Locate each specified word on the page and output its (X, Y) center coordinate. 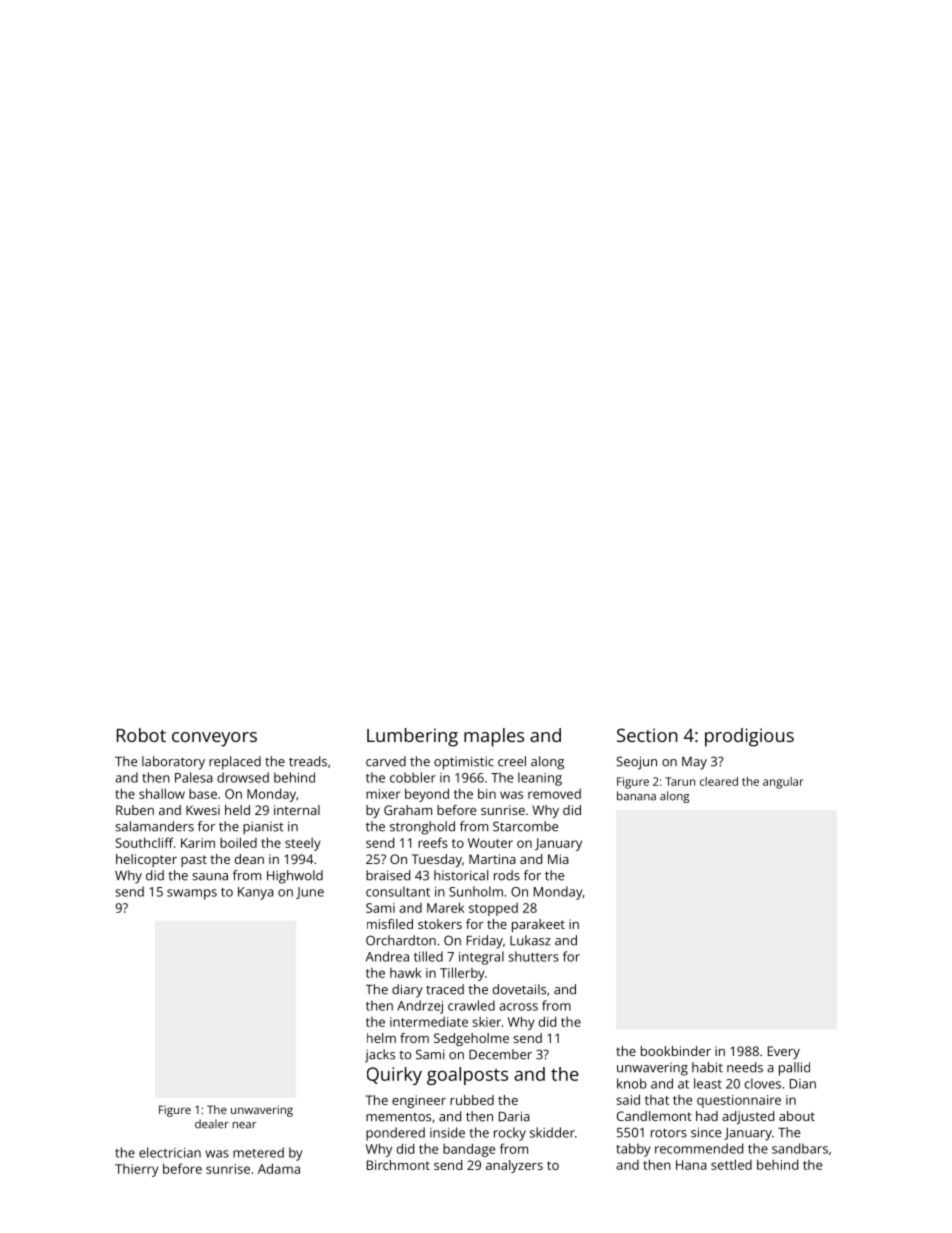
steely (303, 844)
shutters (533, 956)
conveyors (214, 739)
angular (783, 783)
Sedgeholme (471, 1039)
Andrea (387, 956)
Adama (279, 1168)
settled (731, 1164)
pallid (794, 1069)
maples (494, 737)
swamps (192, 894)
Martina (492, 859)
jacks (380, 1056)
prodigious (749, 737)
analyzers (514, 1166)
